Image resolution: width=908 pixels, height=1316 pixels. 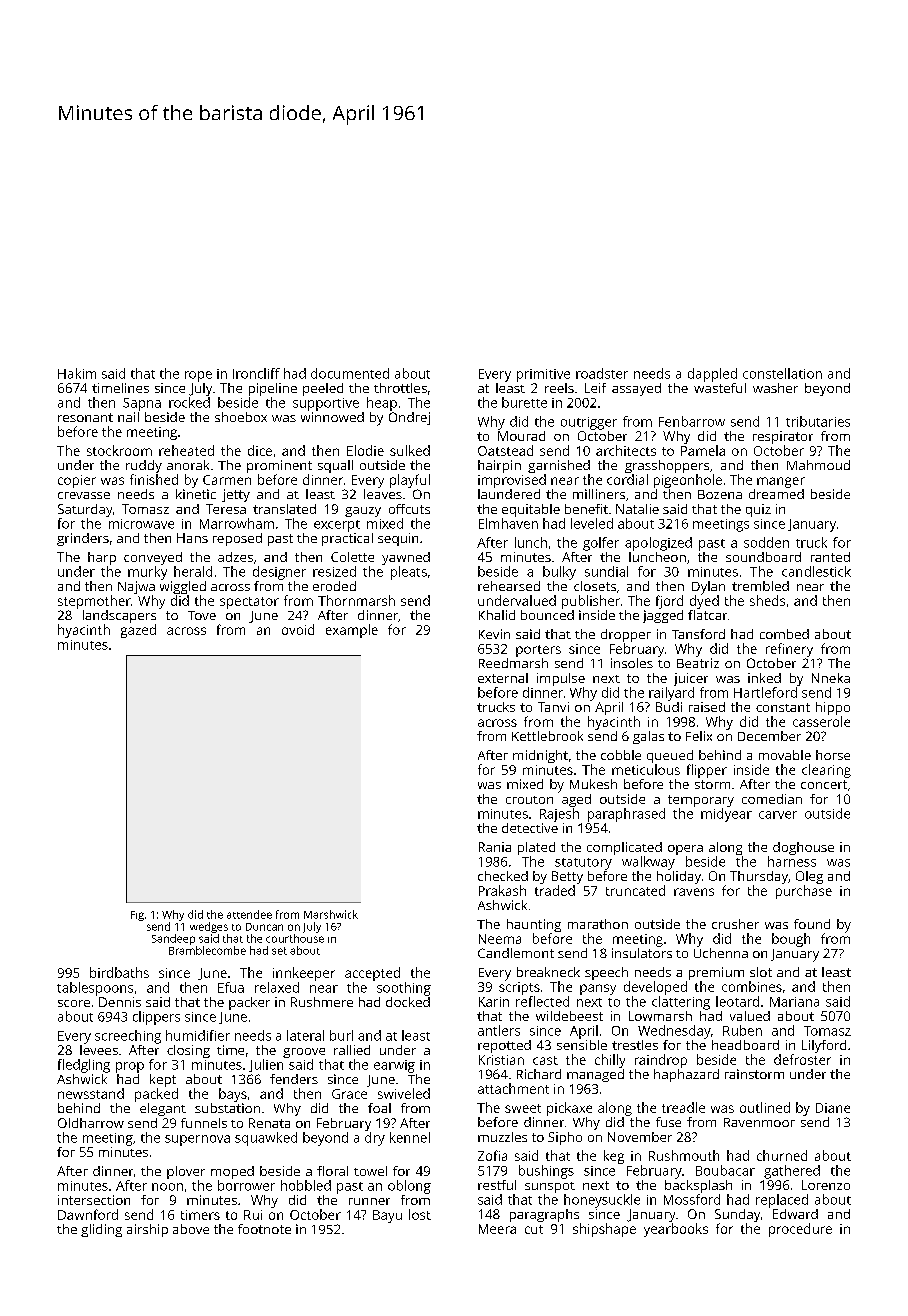 What do you see at coordinates (671, 694) in the image?
I see `railyard` at bounding box center [671, 694].
